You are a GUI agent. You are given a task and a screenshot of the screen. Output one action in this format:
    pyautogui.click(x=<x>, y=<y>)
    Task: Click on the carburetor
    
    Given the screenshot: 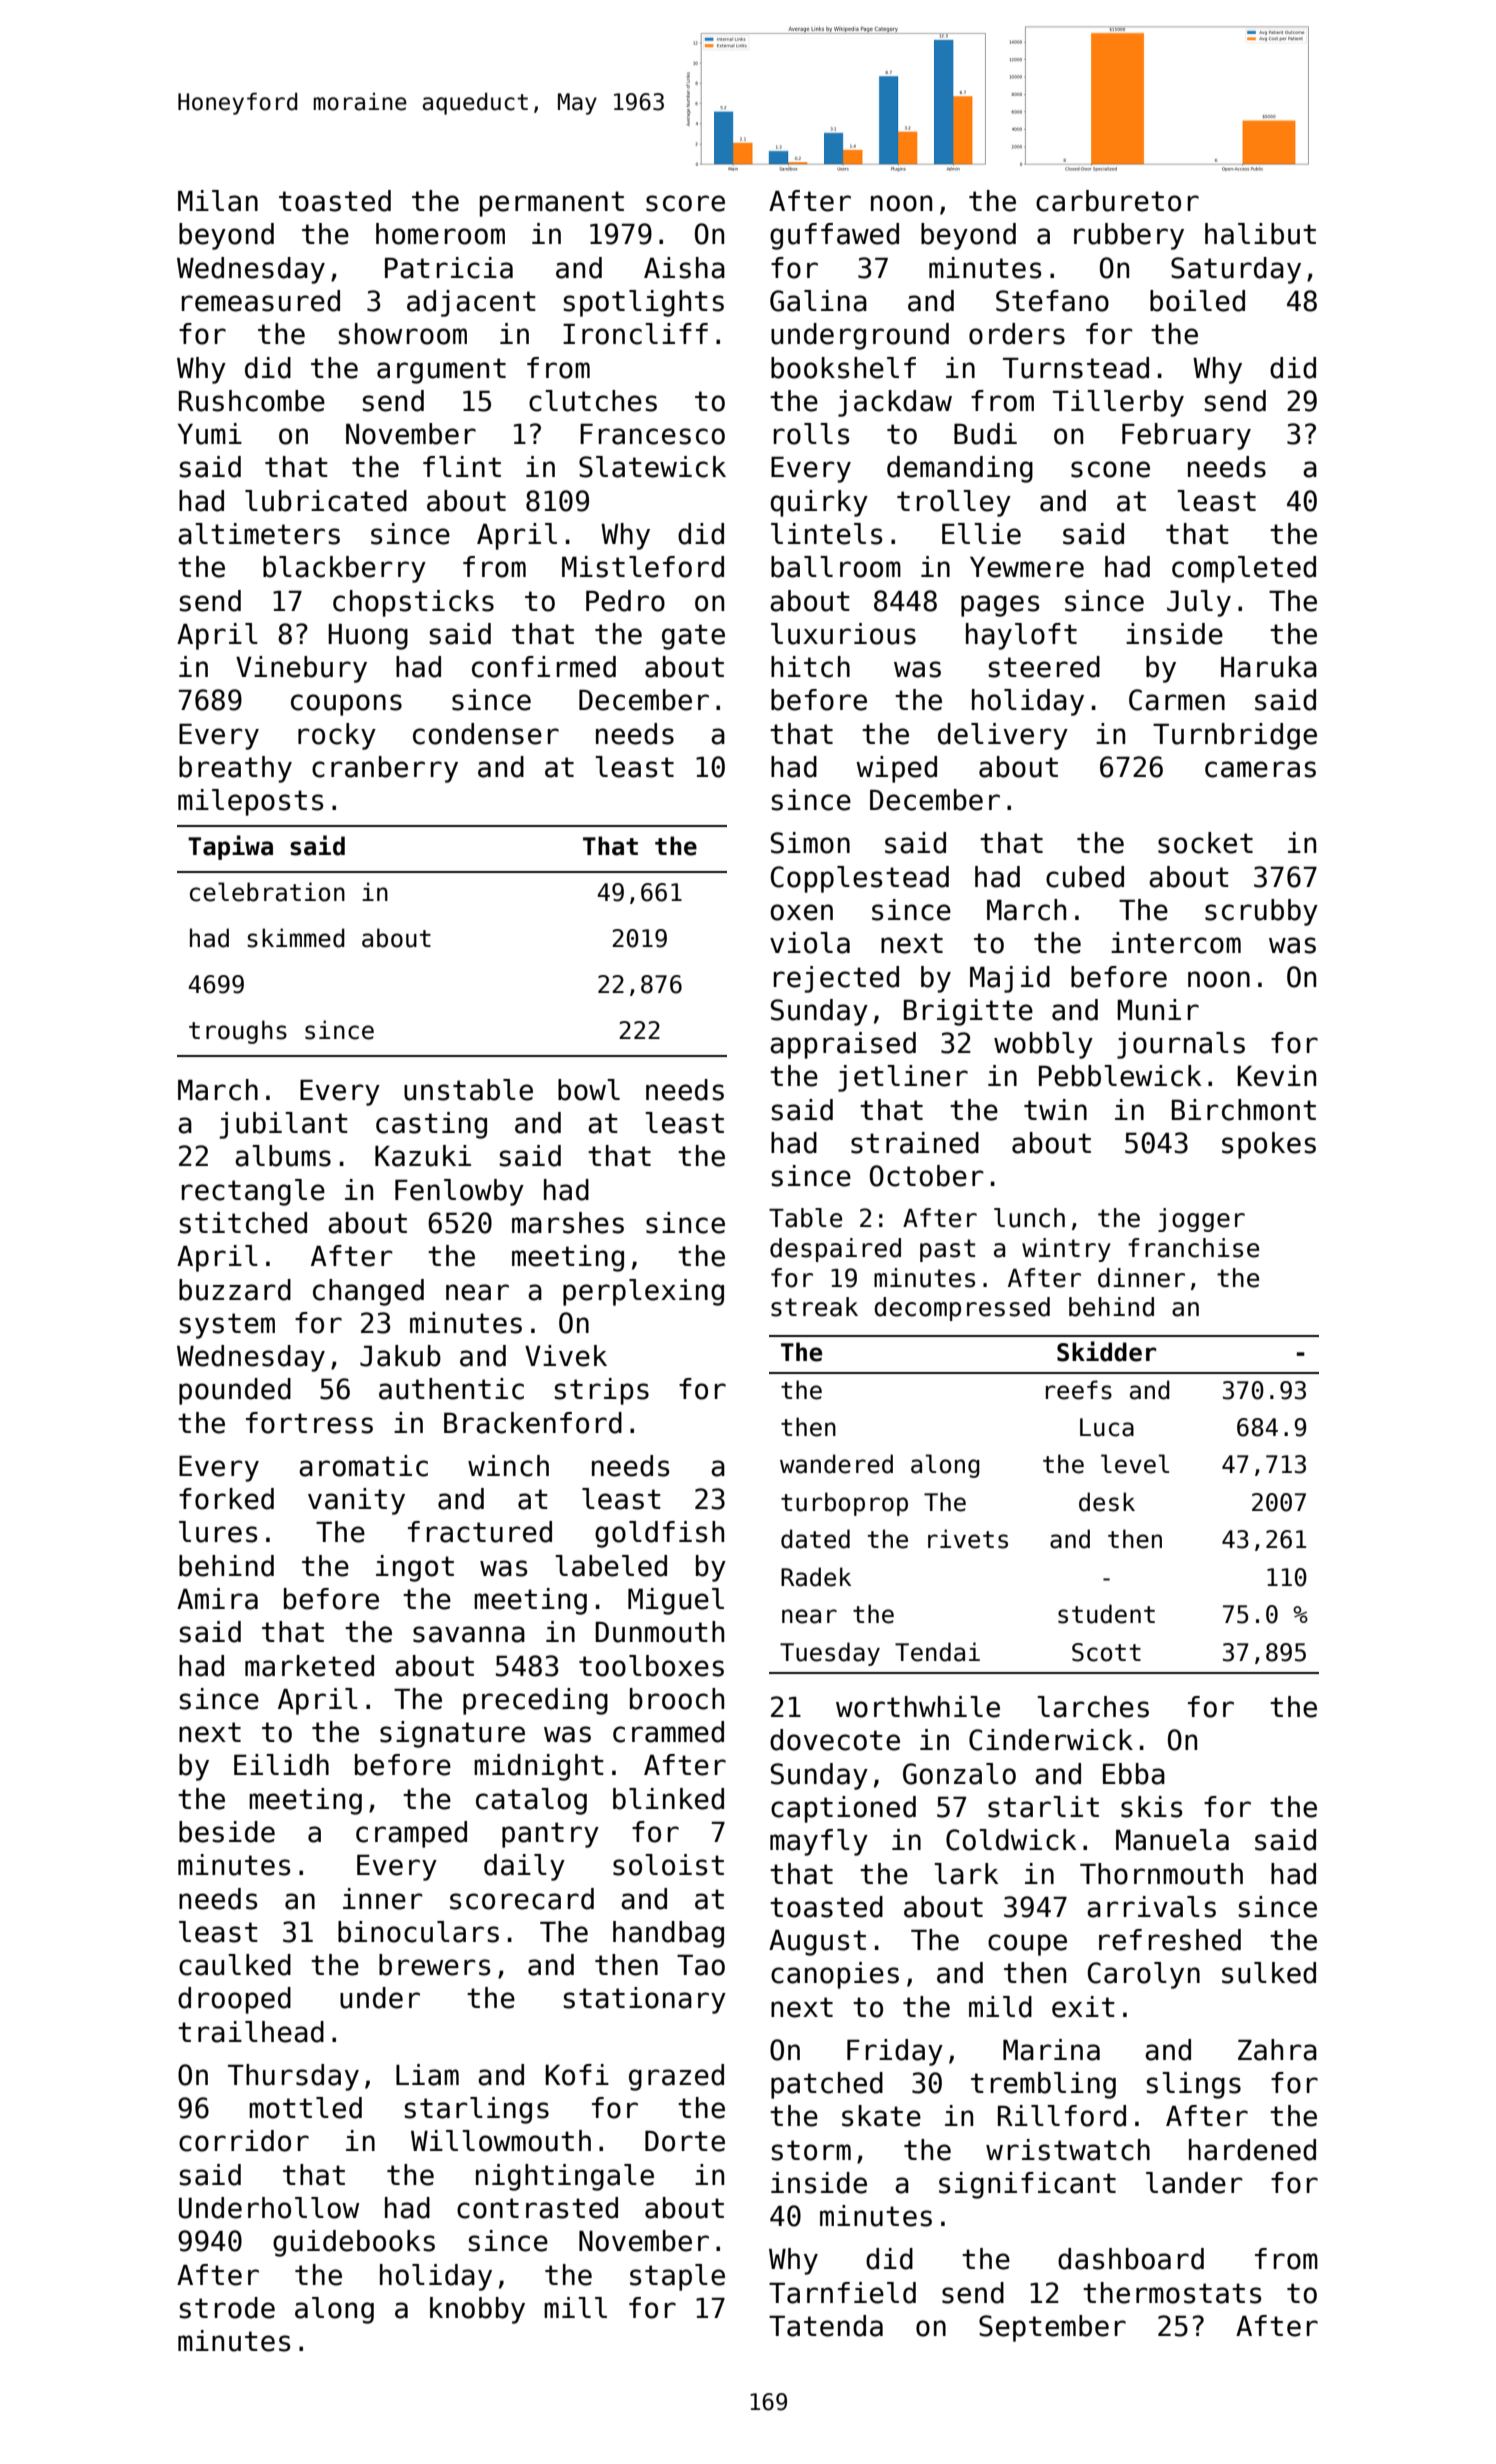 What is the action you would take?
    pyautogui.click(x=1117, y=201)
